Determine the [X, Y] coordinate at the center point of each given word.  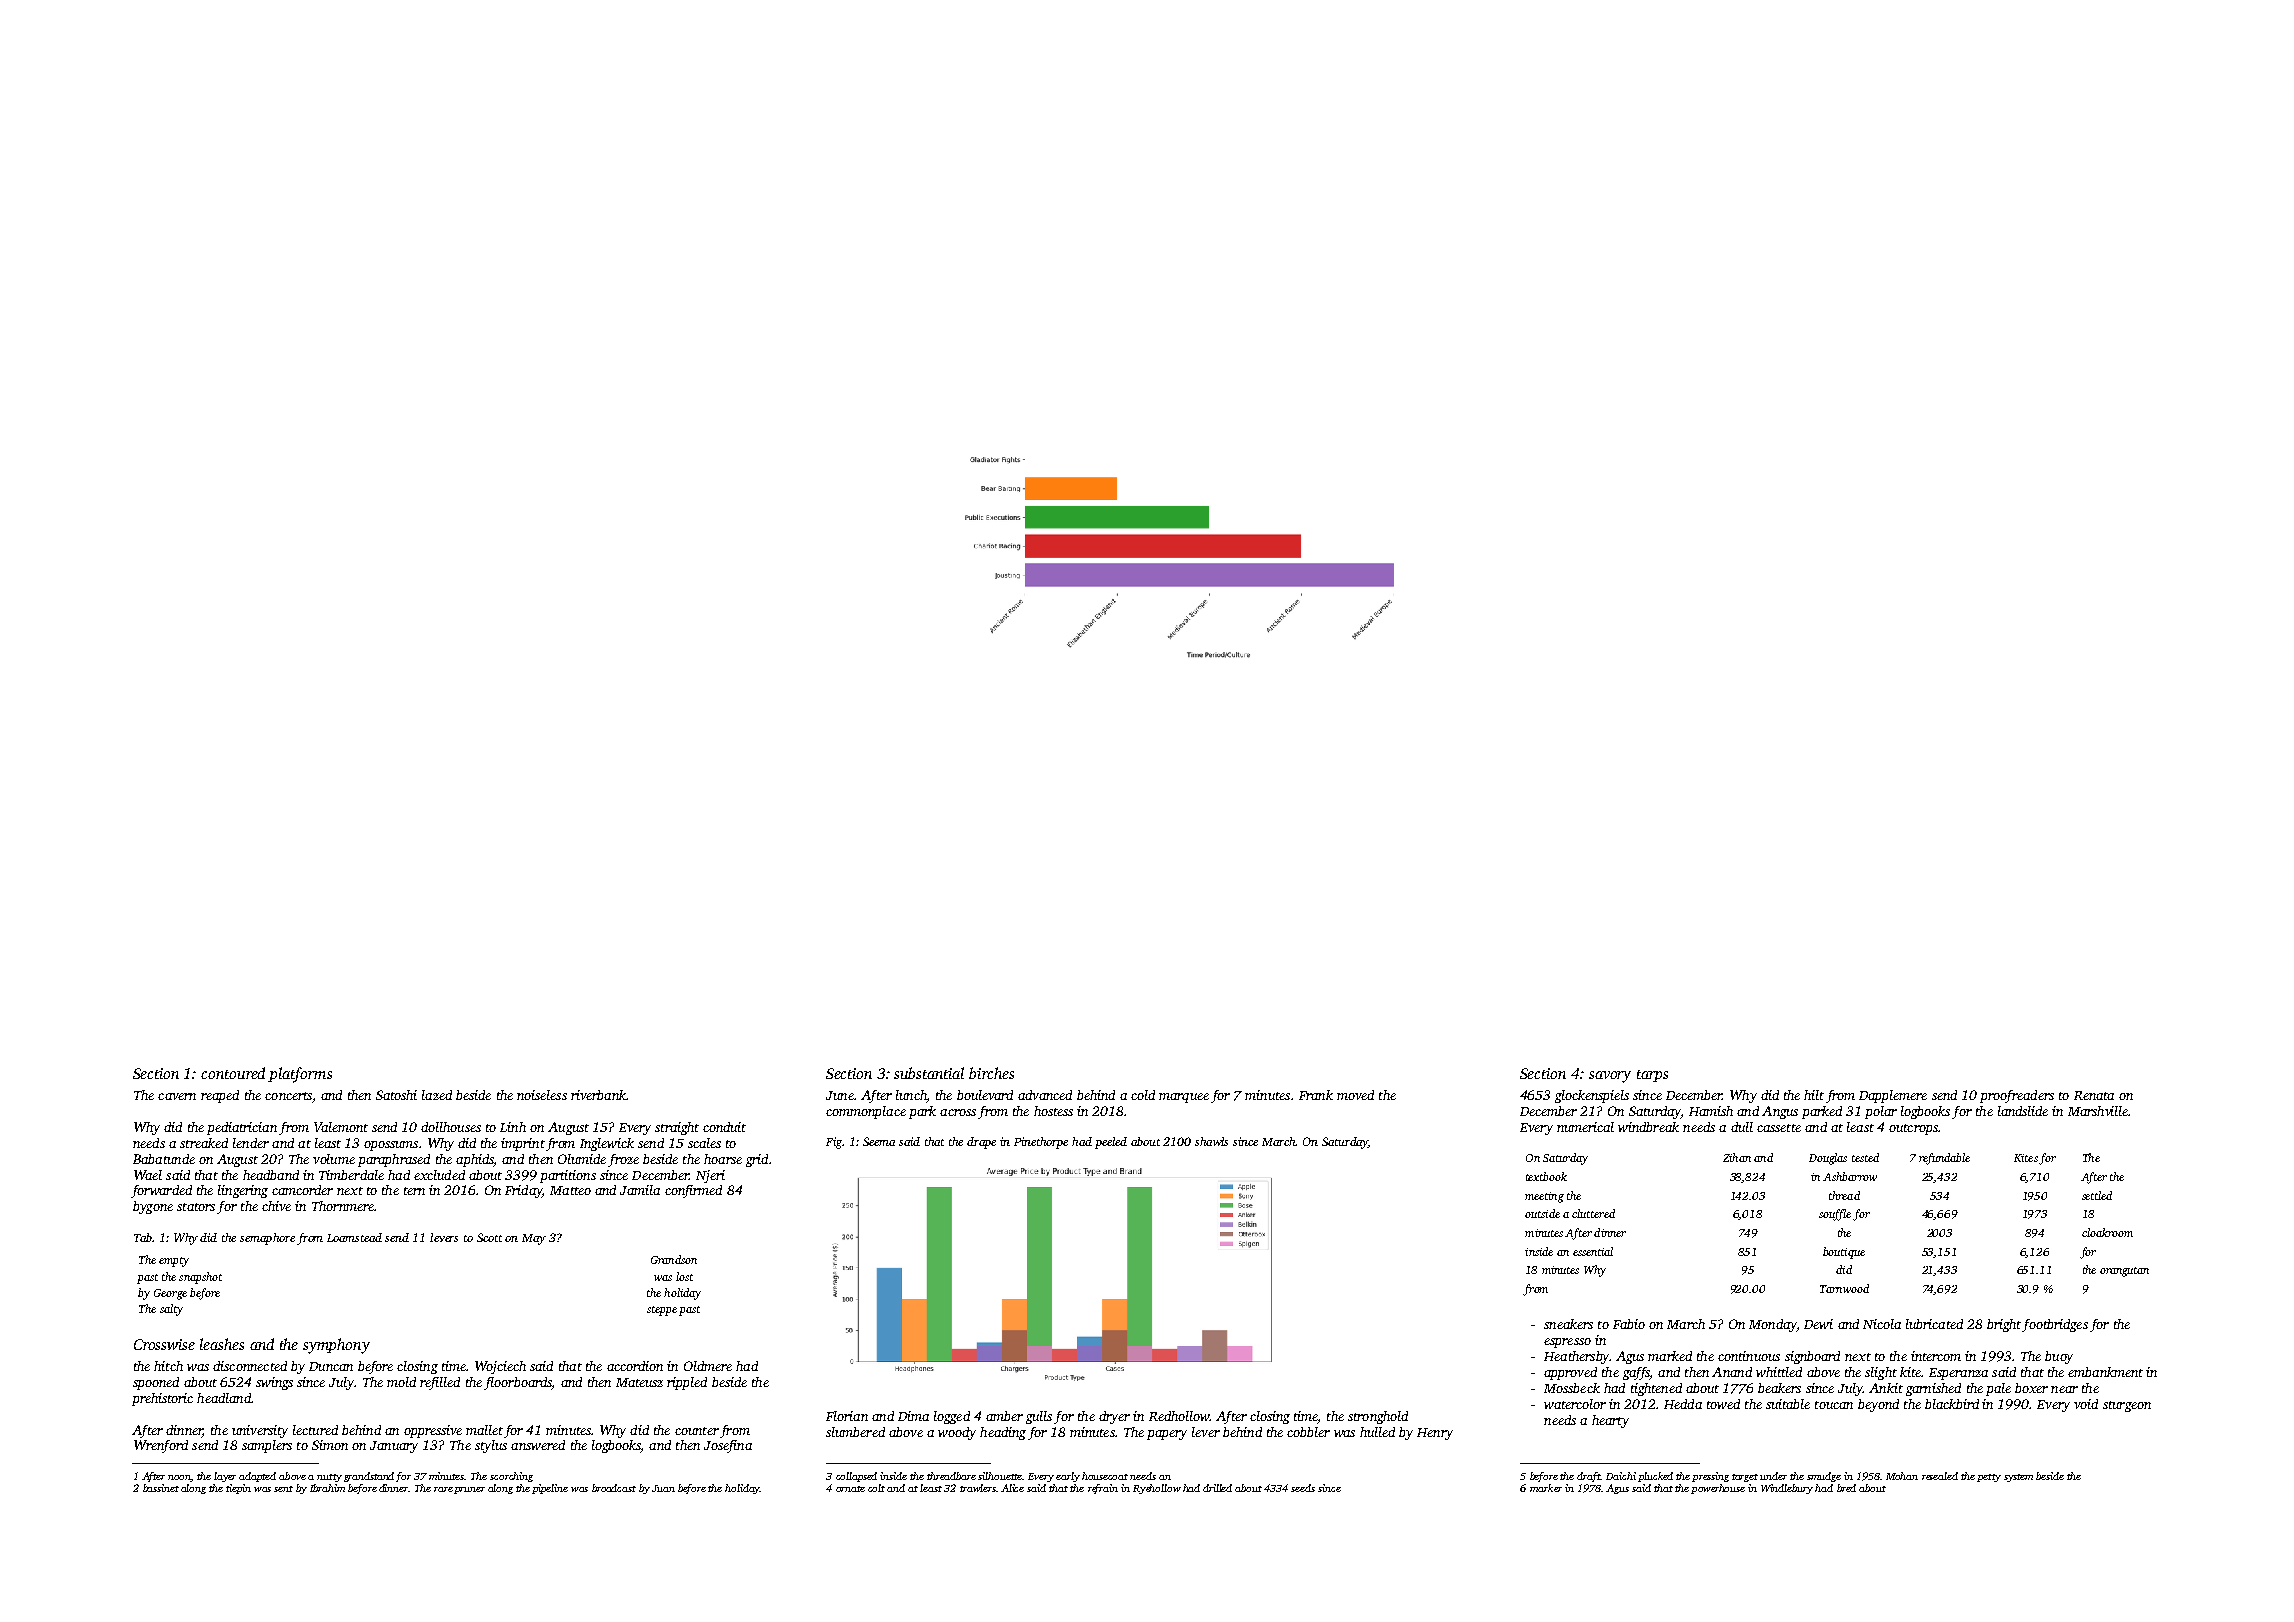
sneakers [1568, 1324]
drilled [1217, 1488]
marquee [1184, 1098]
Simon [330, 1445]
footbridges [2055, 1325]
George [170, 1294]
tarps [1652, 1076]
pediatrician [242, 1128]
